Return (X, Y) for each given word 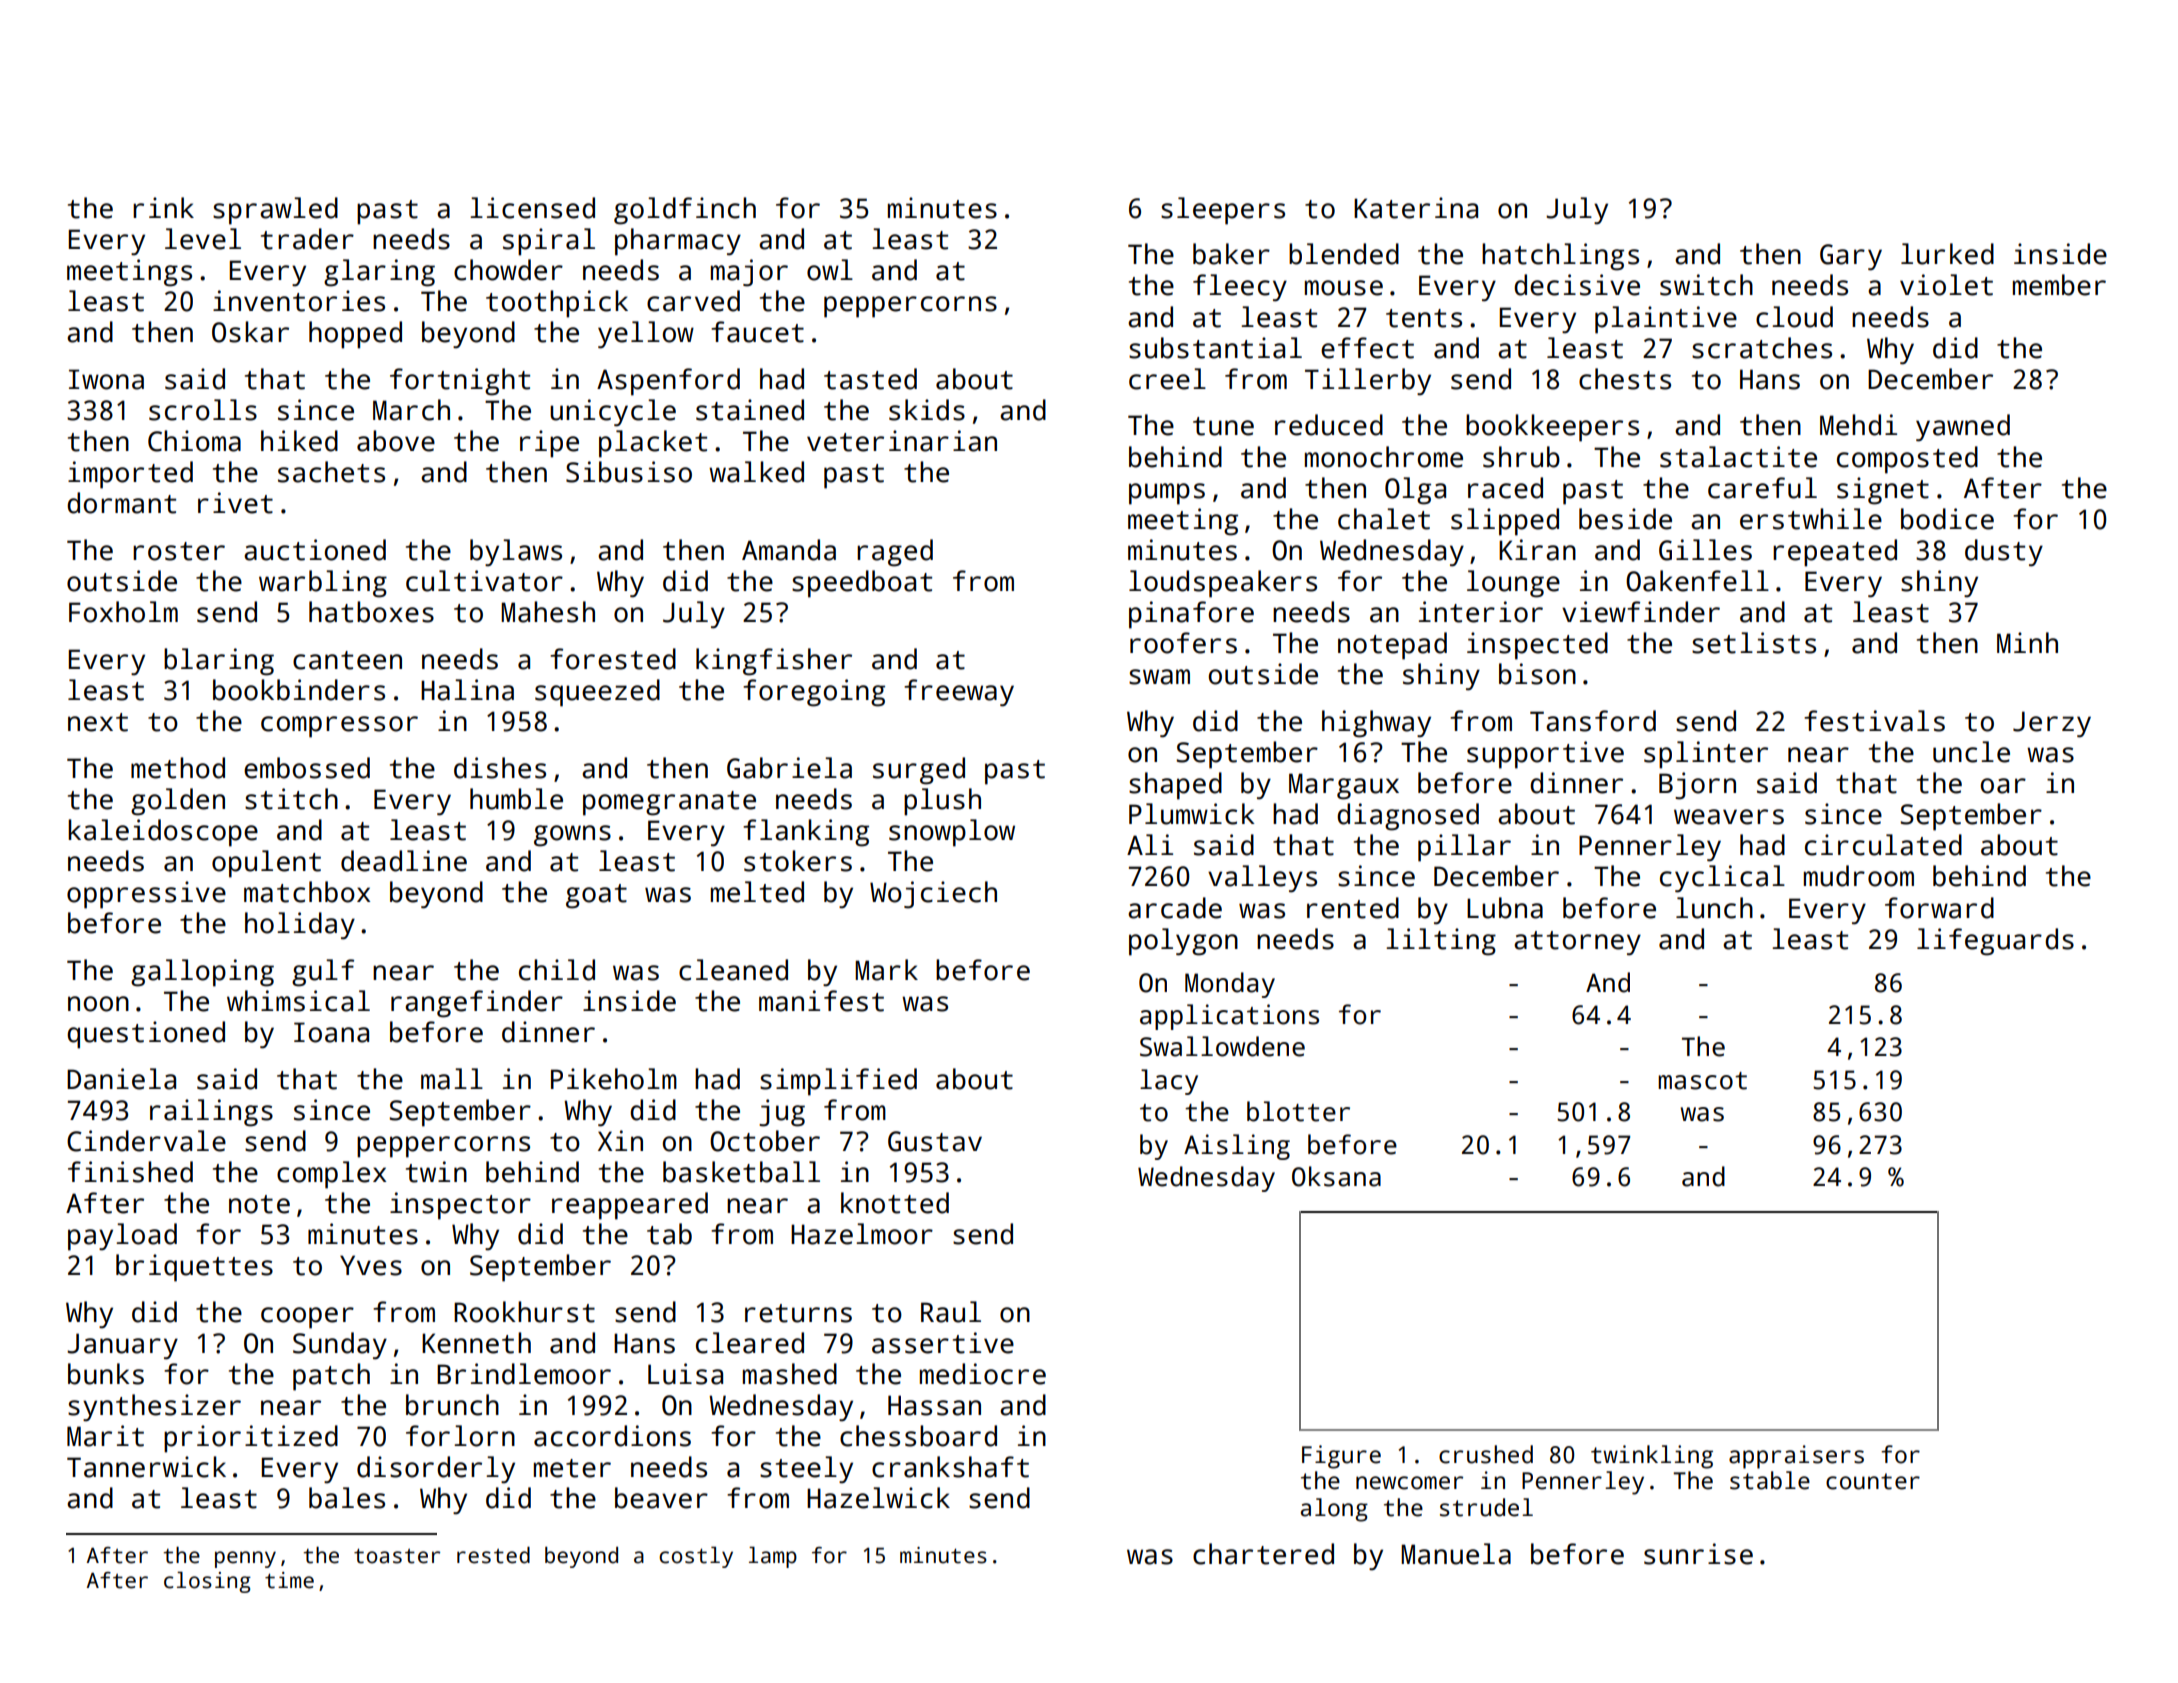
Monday (1230, 985)
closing (207, 1582)
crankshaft (950, 1467)
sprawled (275, 211)
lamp (773, 1557)
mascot (1702, 1081)
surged (919, 771)
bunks (106, 1374)
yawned (1963, 428)
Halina (467, 690)
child (557, 970)
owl (830, 270)
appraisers (1796, 1457)
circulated (1883, 845)
